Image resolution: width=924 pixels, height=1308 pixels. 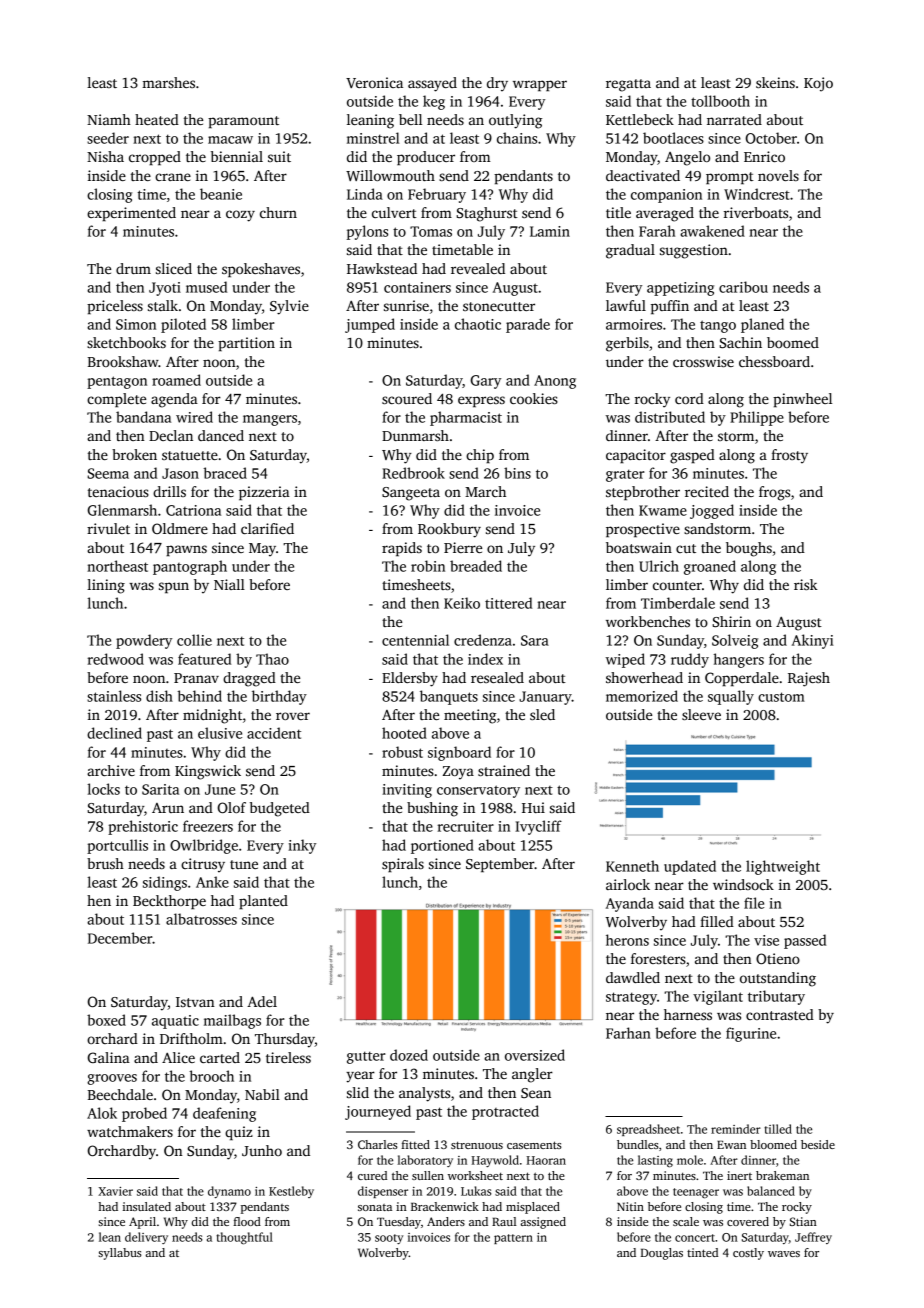 What do you see at coordinates (378, 1112) in the image?
I see `journeyed` at bounding box center [378, 1112].
